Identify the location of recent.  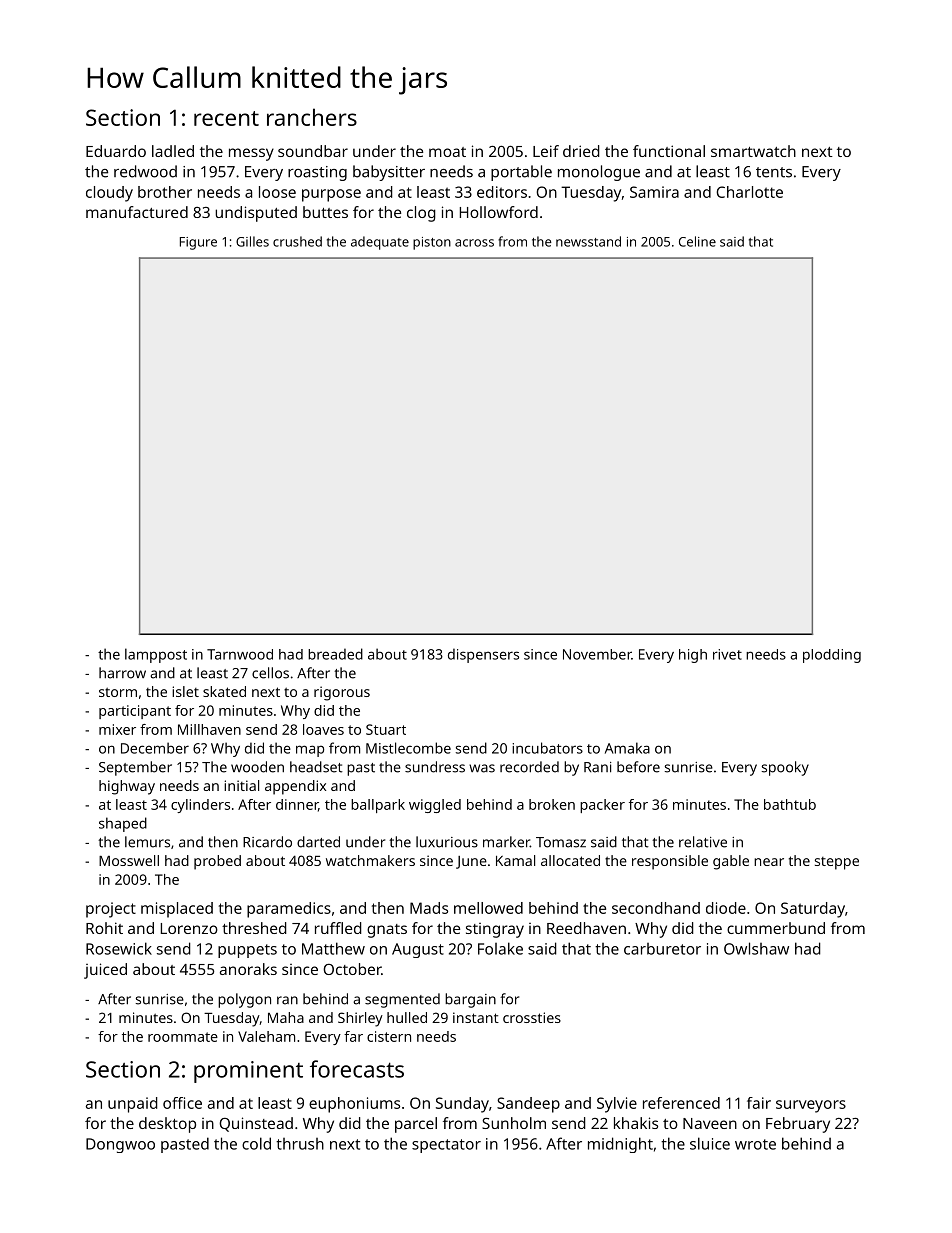
(226, 118).
